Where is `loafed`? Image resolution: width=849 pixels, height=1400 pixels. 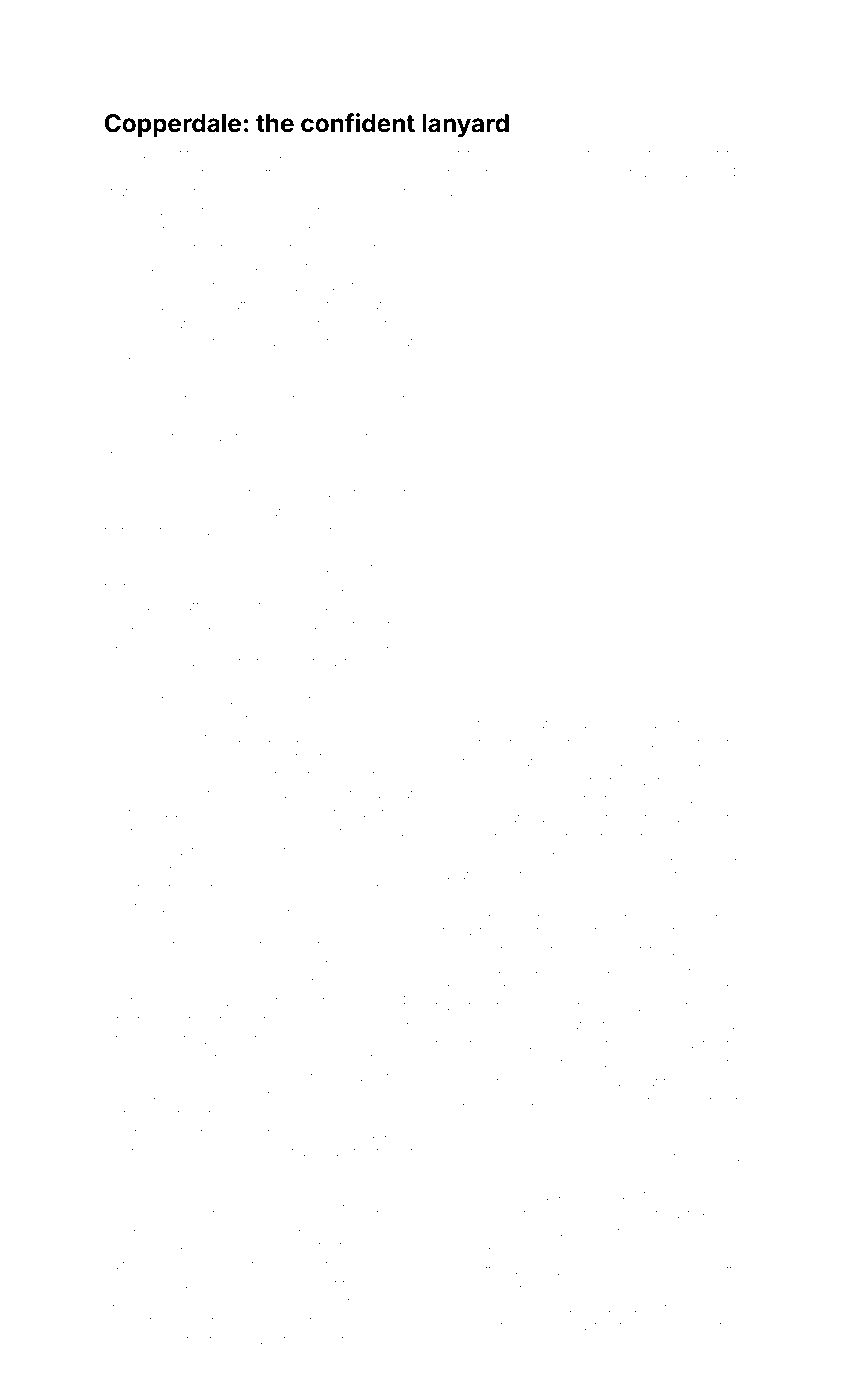 loafed is located at coordinates (170, 870).
